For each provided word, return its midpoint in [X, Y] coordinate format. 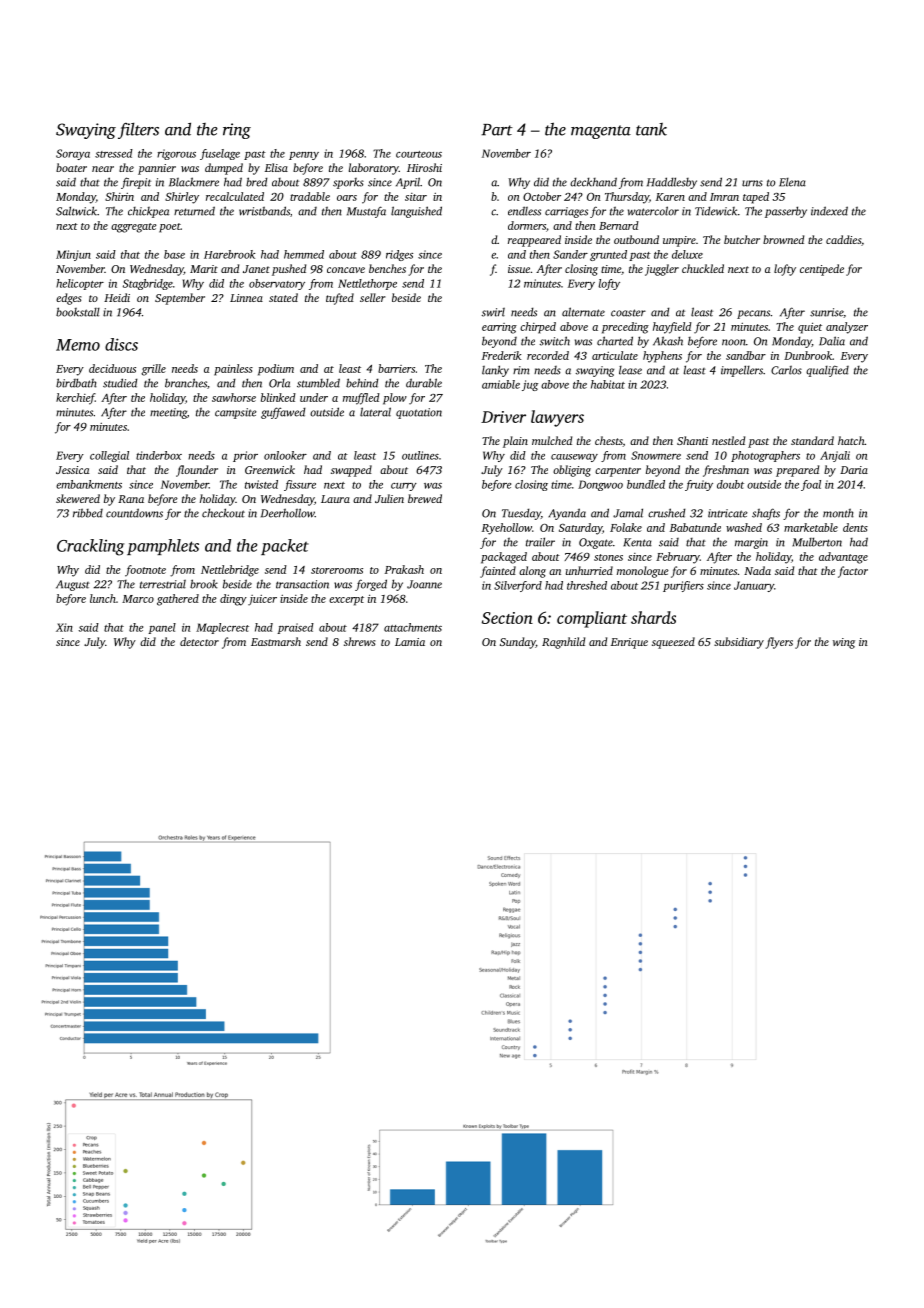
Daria [854, 470]
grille [153, 370]
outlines [420, 455]
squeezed [673, 643]
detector [199, 641]
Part [497, 130]
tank [651, 129]
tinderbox [159, 455]
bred [257, 182]
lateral [375, 412]
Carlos [786, 370]
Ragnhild [563, 643]
